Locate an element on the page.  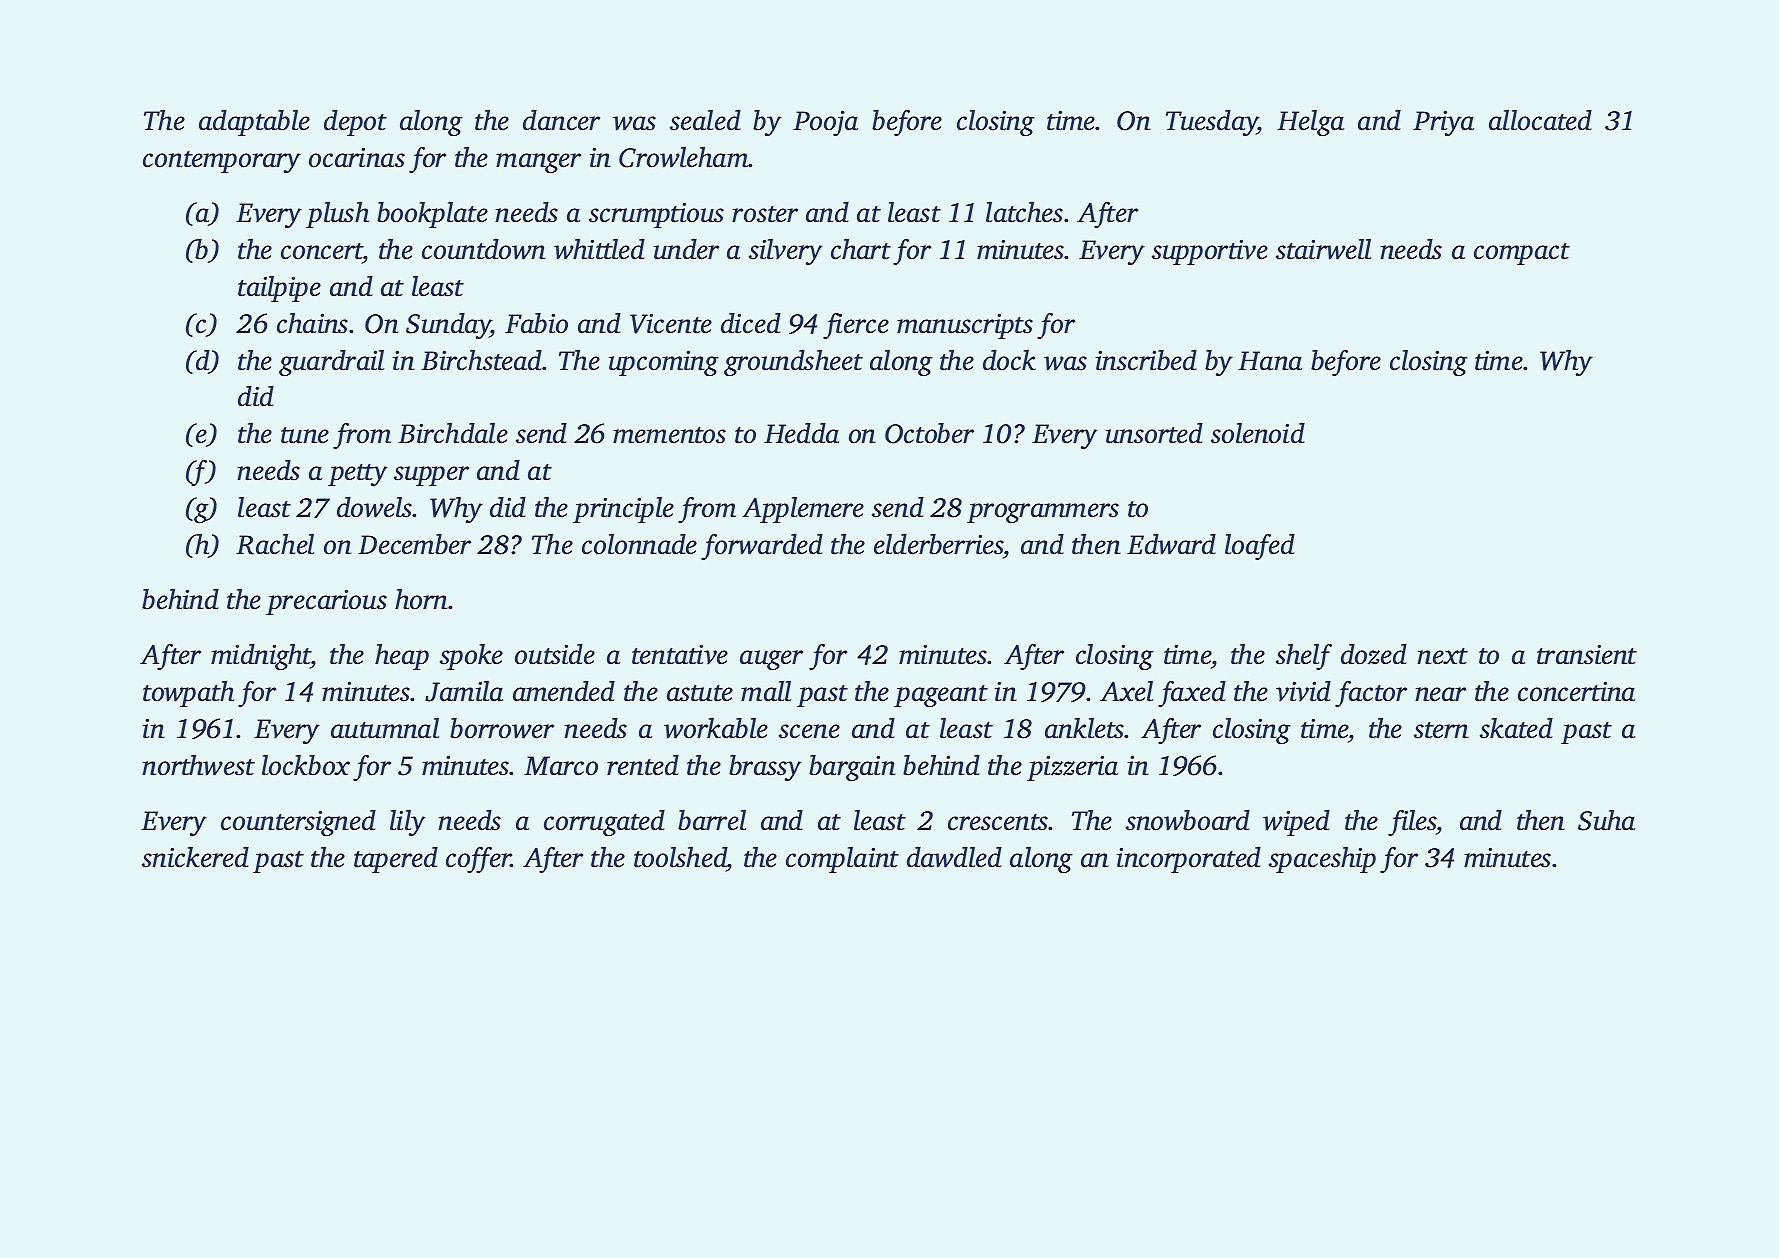
precarious is located at coordinates (326, 602).
